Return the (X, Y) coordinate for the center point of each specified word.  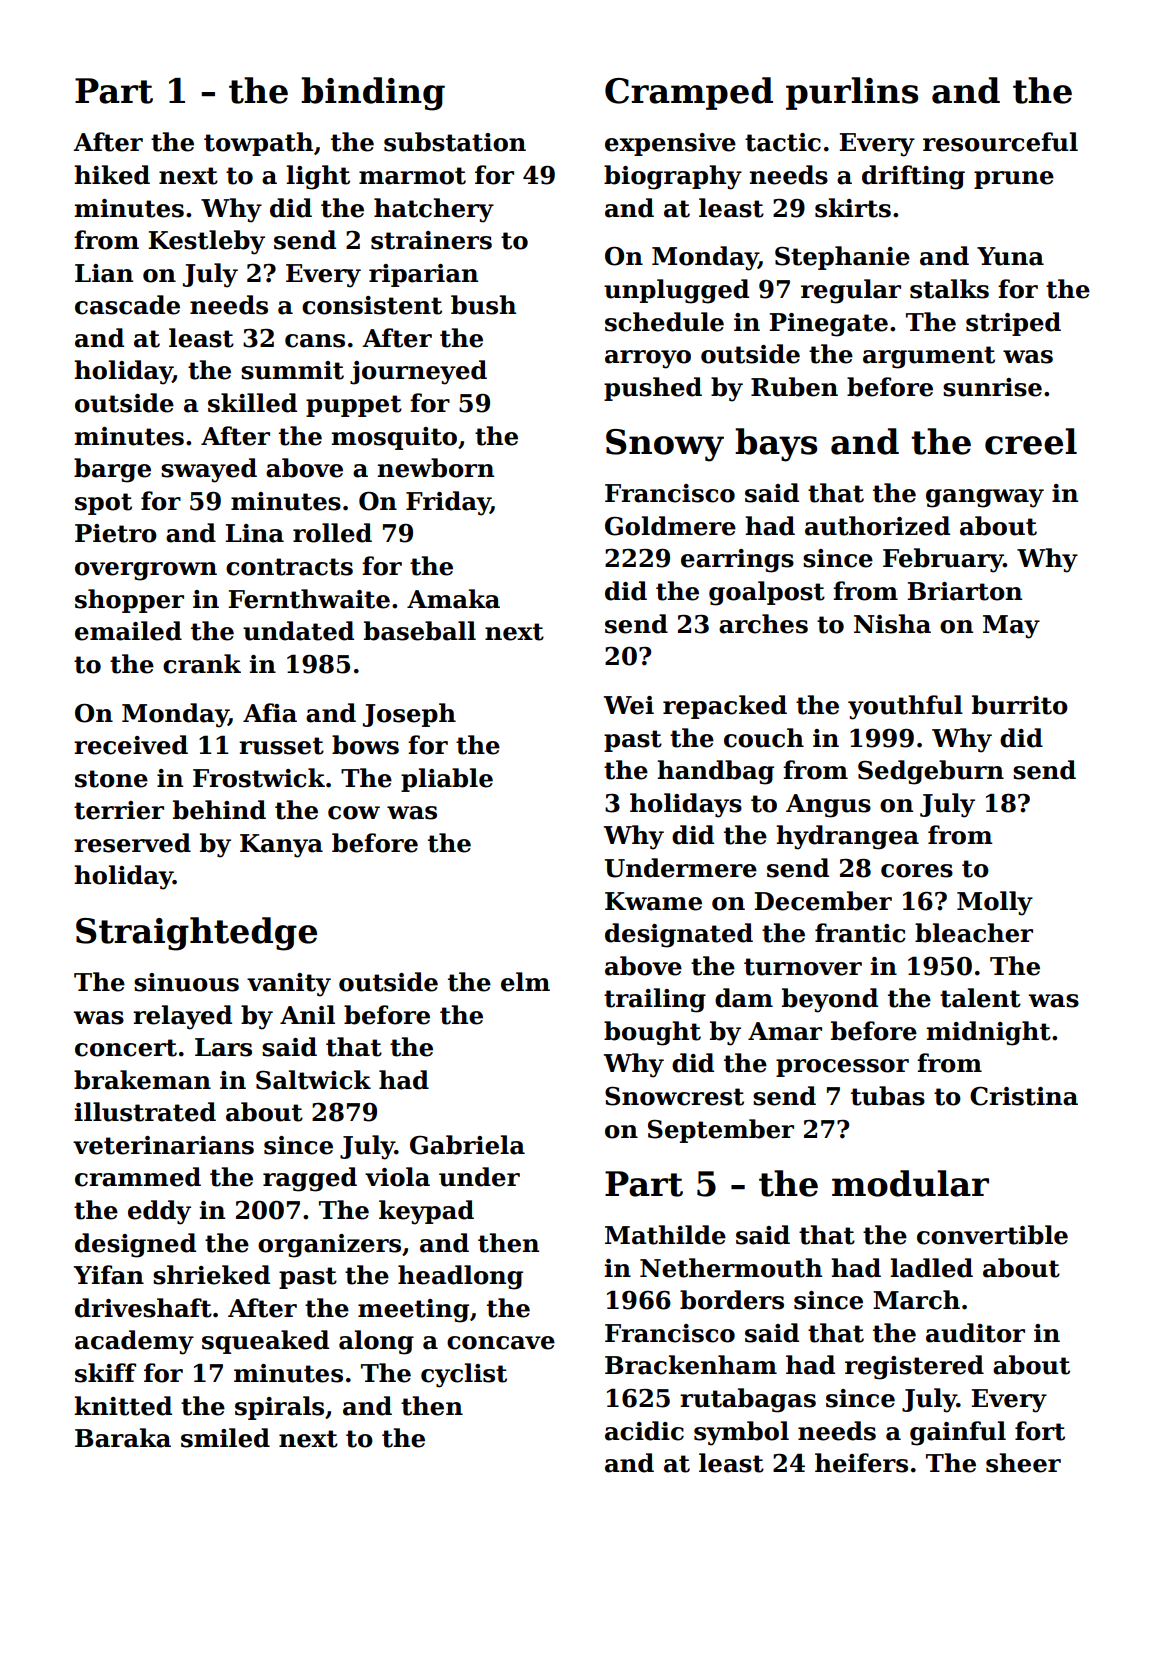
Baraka (123, 1438)
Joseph (409, 715)
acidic (644, 1431)
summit (292, 370)
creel (1031, 441)
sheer (1023, 1463)
